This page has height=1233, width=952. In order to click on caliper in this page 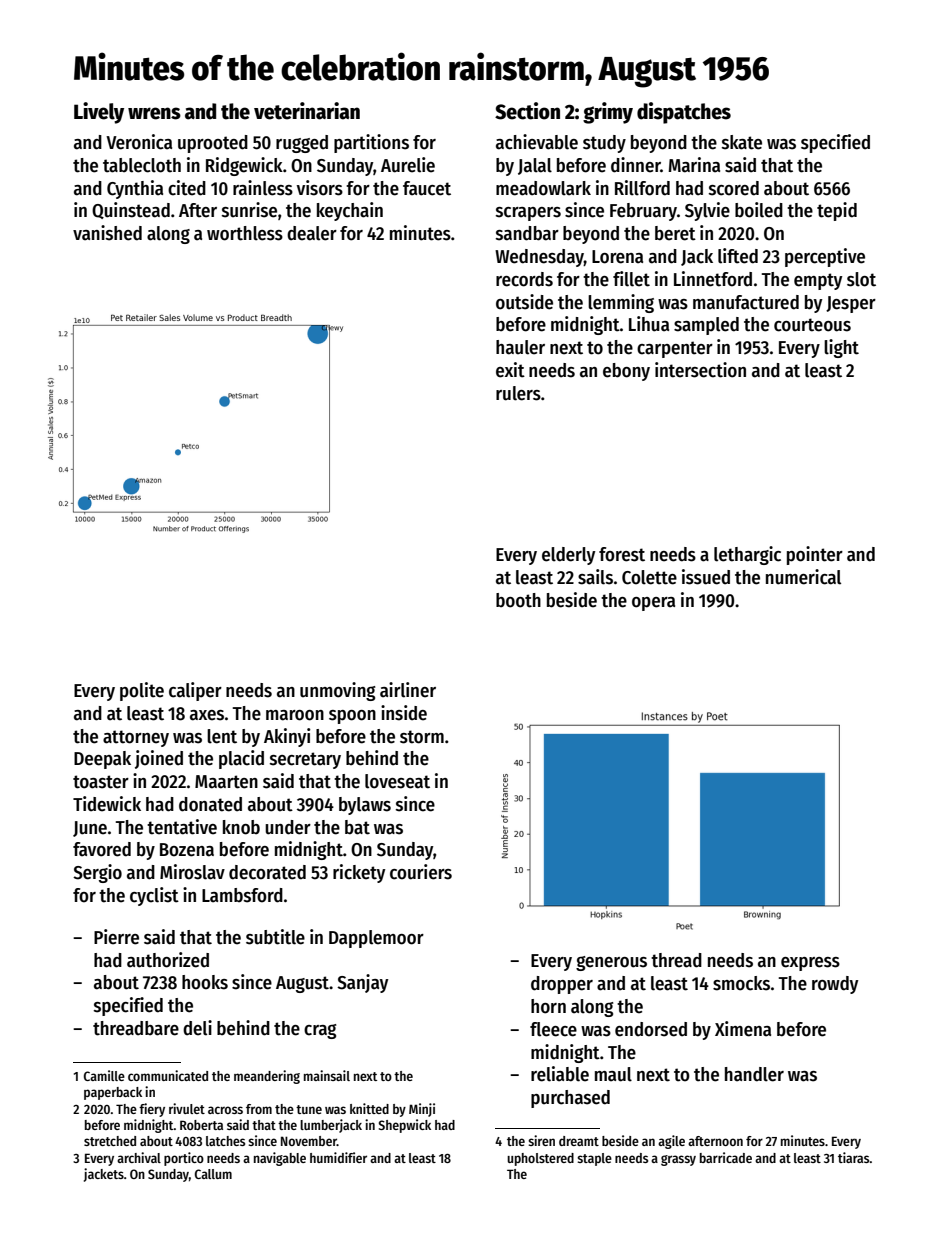, I will do `click(195, 691)`.
